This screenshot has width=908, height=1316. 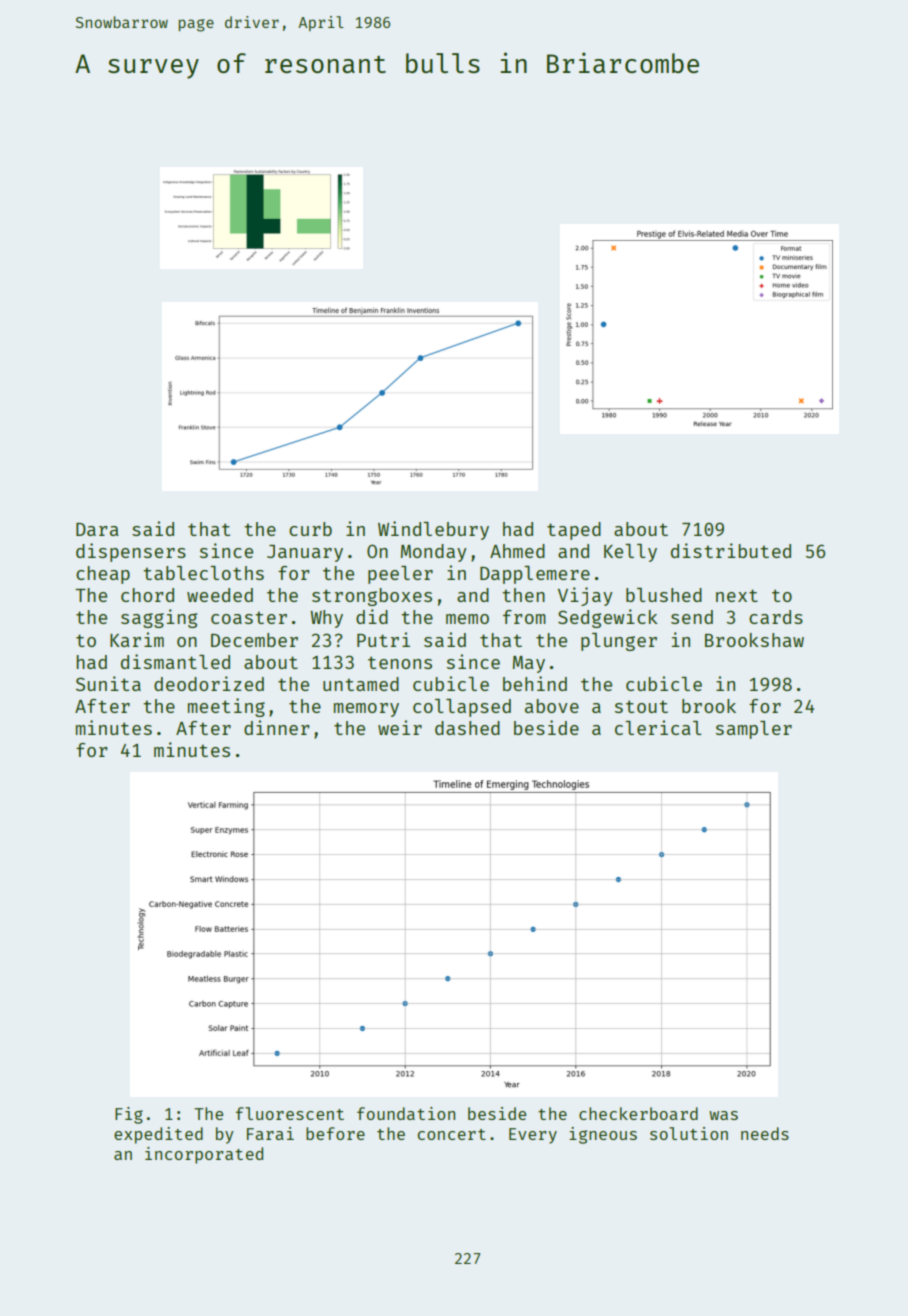 What do you see at coordinates (754, 730) in the screenshot?
I see `sampler` at bounding box center [754, 730].
